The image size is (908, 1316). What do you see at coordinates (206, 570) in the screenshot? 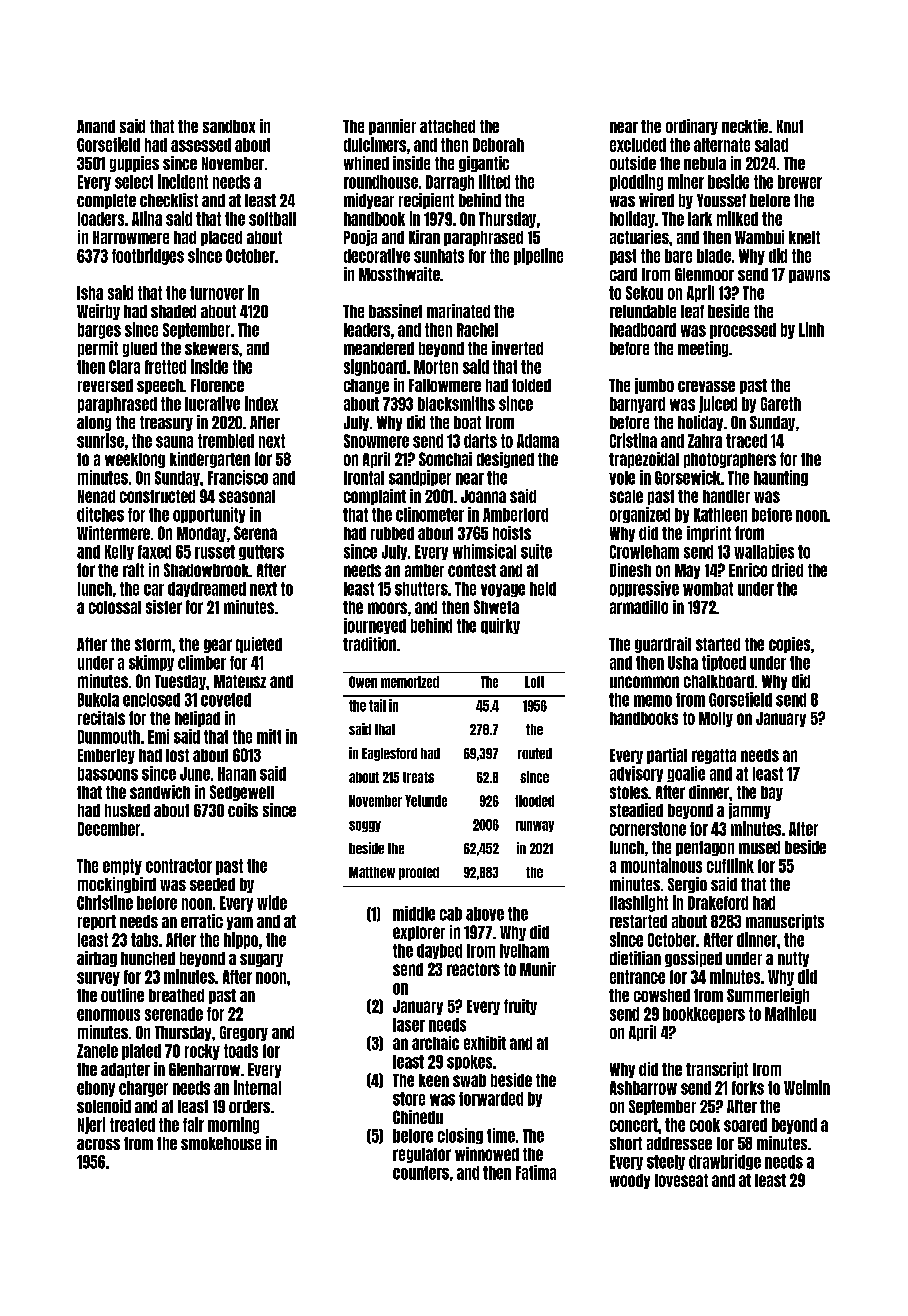
I see `Shadowbrook` at bounding box center [206, 570].
